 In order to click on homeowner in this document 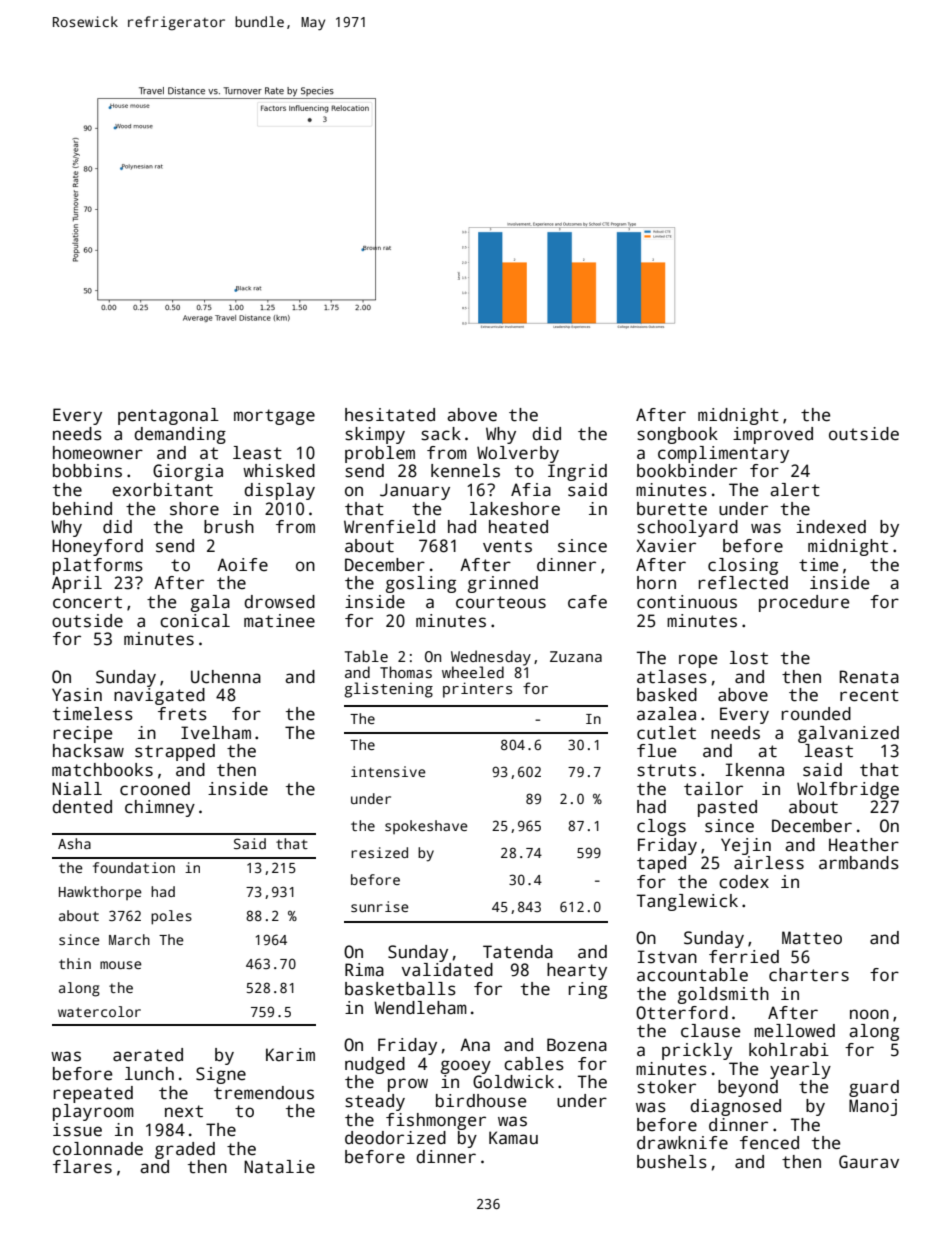, I will do `click(98, 453)`.
